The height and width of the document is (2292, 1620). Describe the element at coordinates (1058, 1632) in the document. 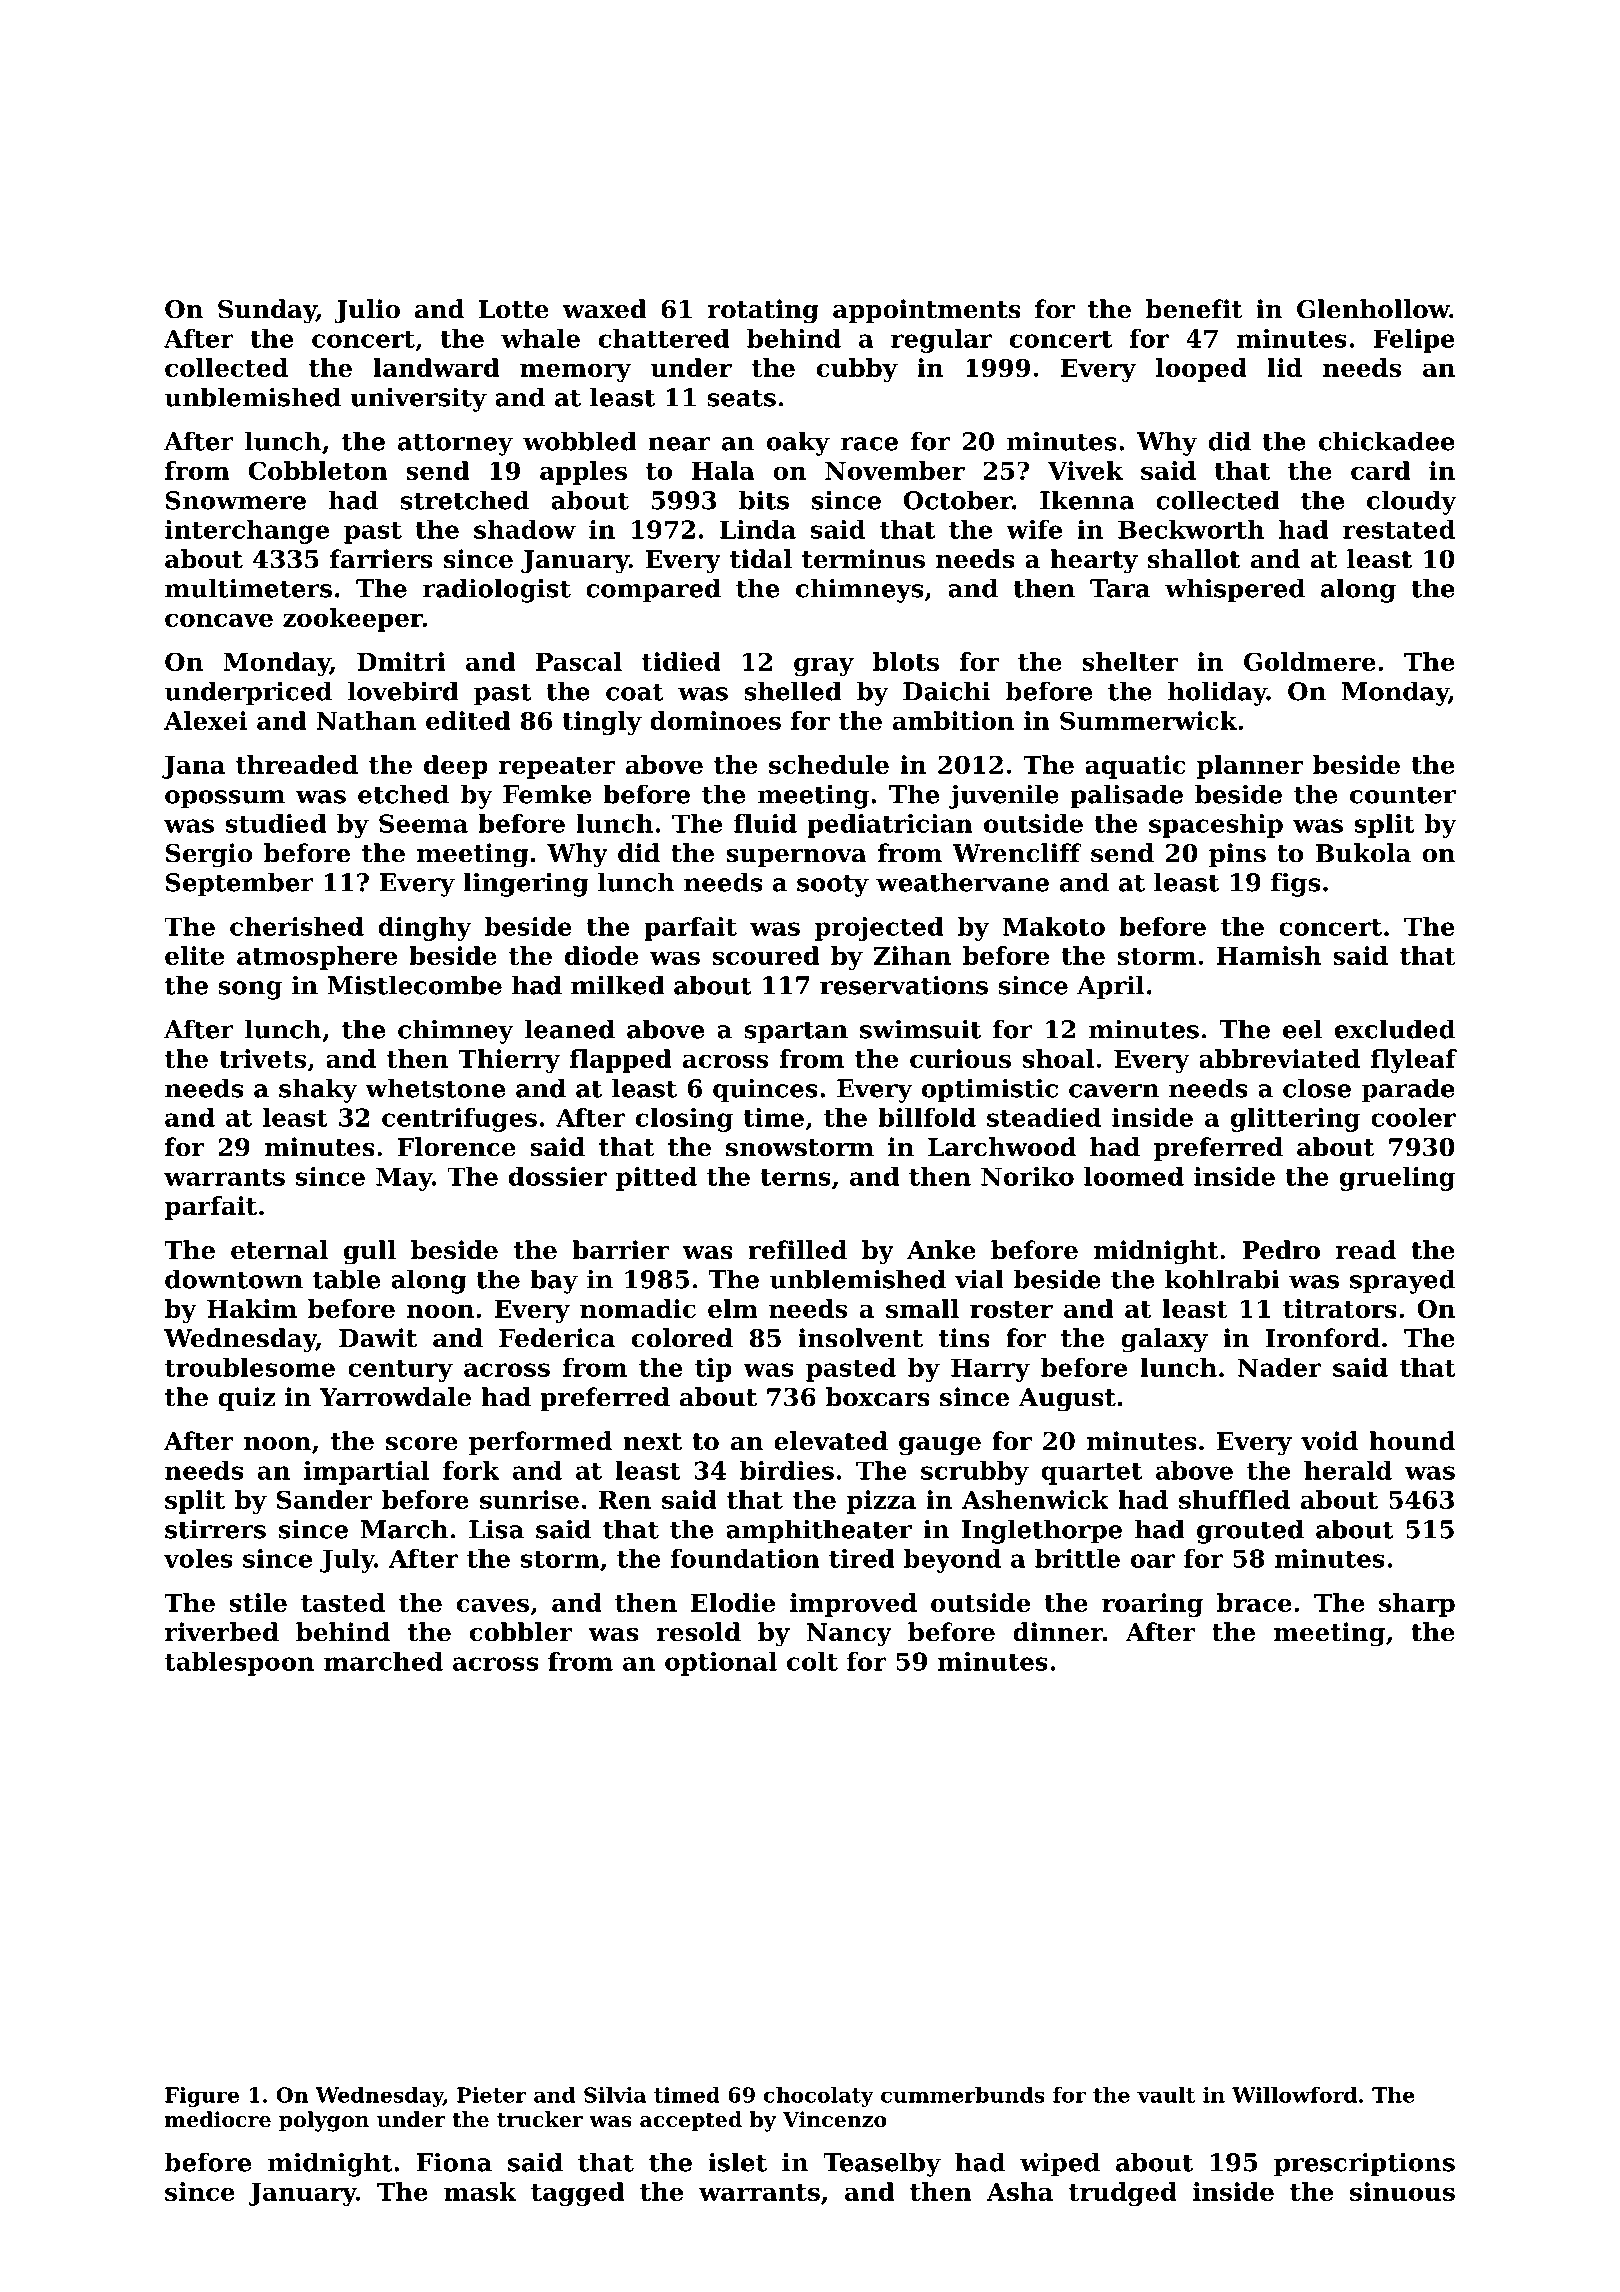

I see `dinner` at that location.
